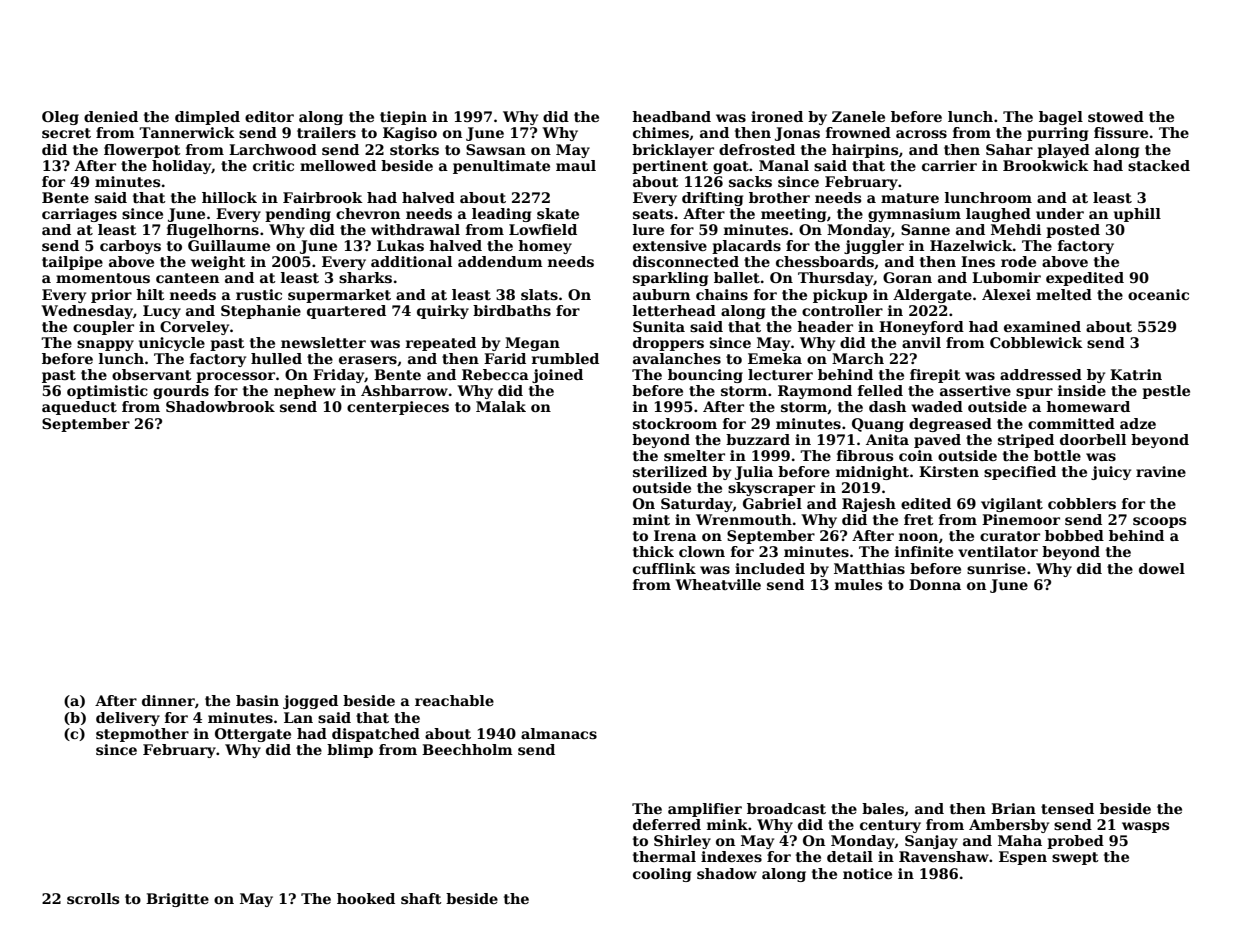 The image size is (1233, 952). What do you see at coordinates (93, 898) in the screenshot?
I see `scrolls` at bounding box center [93, 898].
